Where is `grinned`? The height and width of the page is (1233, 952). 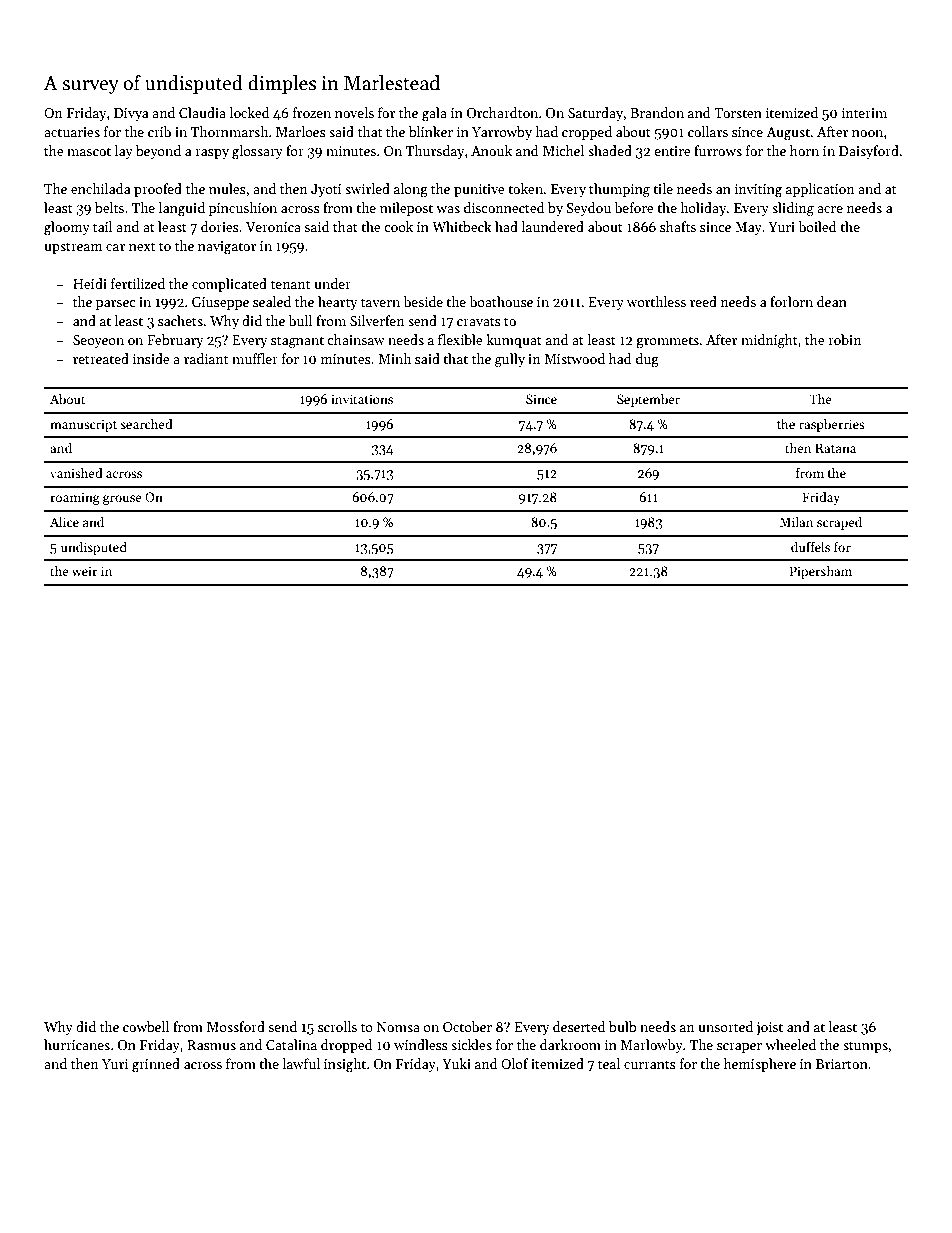
grinned is located at coordinates (156, 1065).
